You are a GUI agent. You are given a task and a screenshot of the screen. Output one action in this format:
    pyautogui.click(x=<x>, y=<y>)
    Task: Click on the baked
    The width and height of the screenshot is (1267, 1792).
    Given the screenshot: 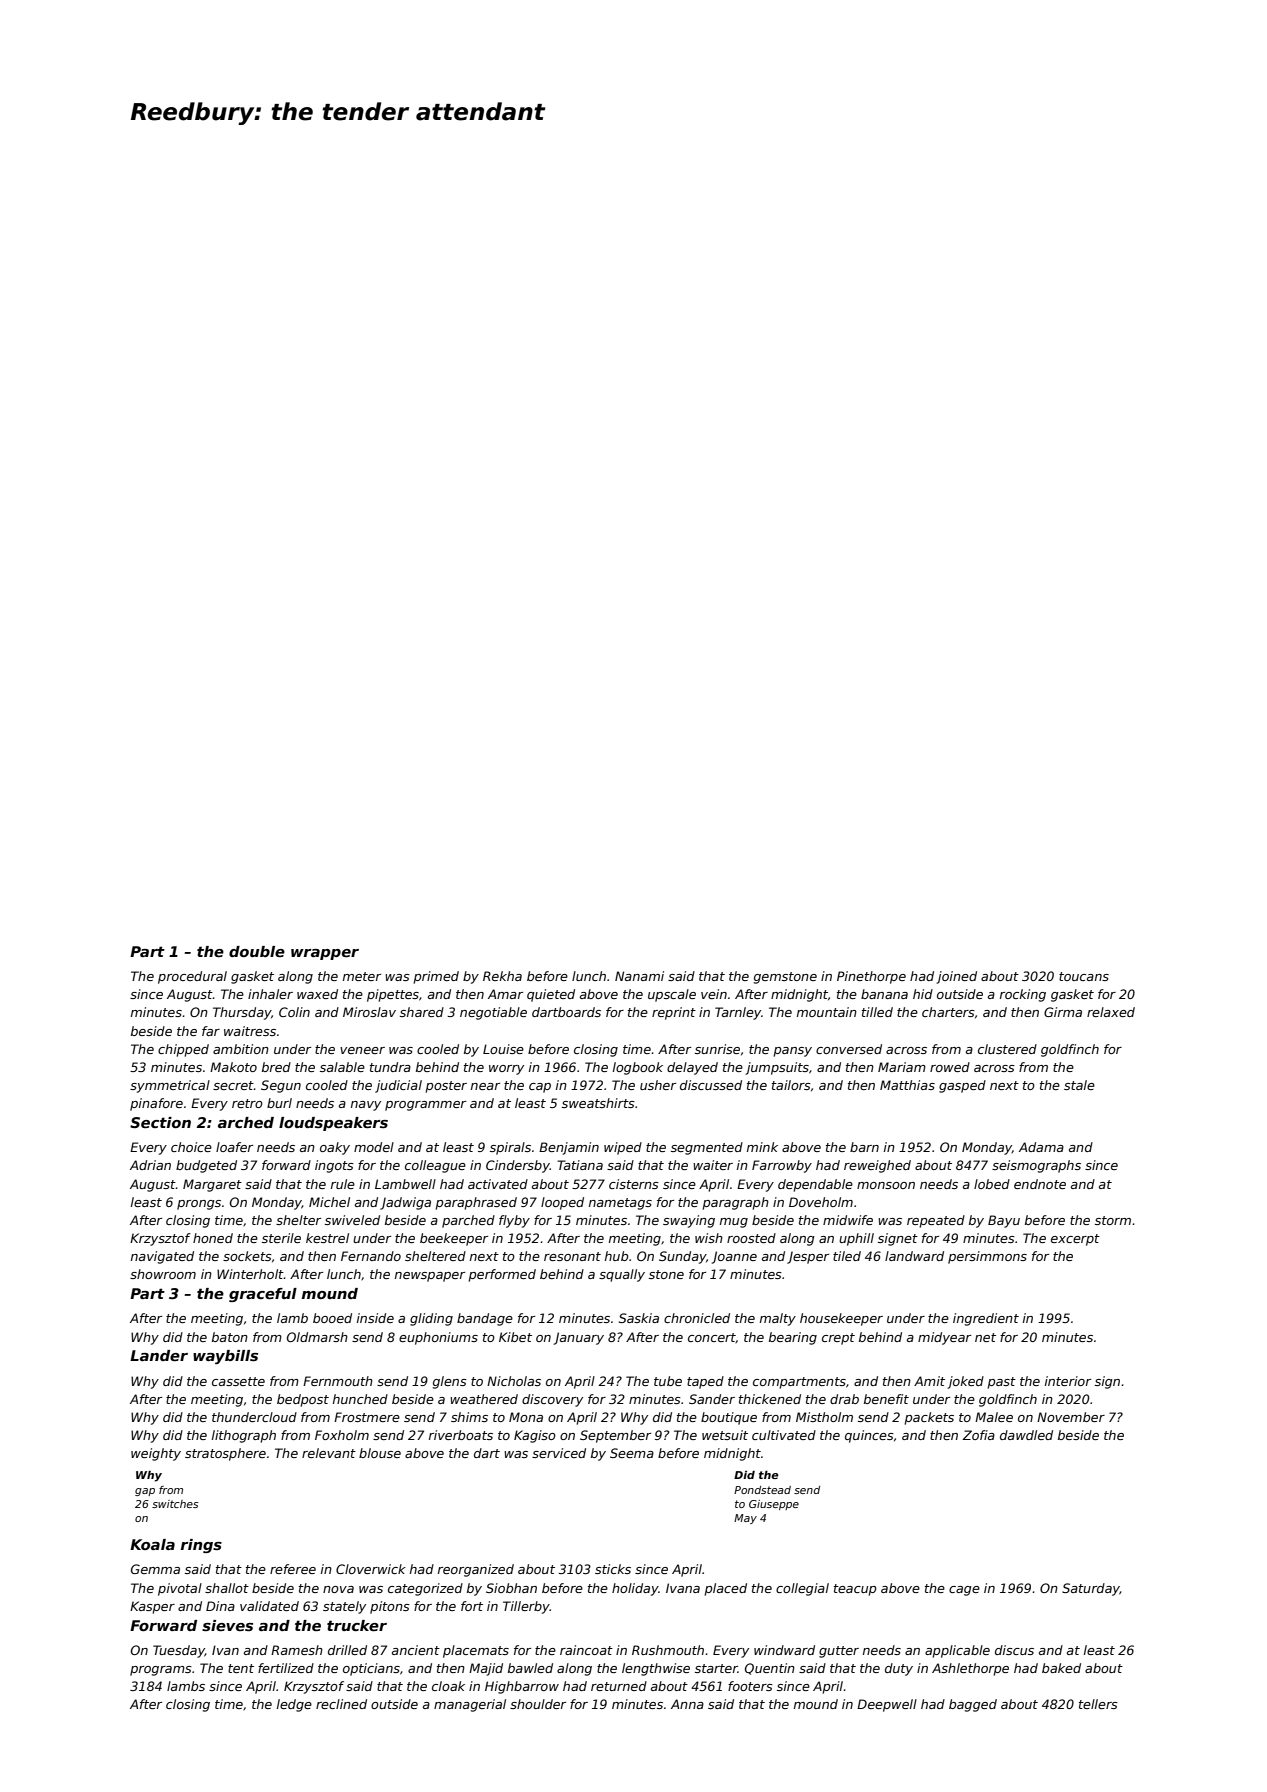 What is the action you would take?
    pyautogui.click(x=1061, y=1668)
